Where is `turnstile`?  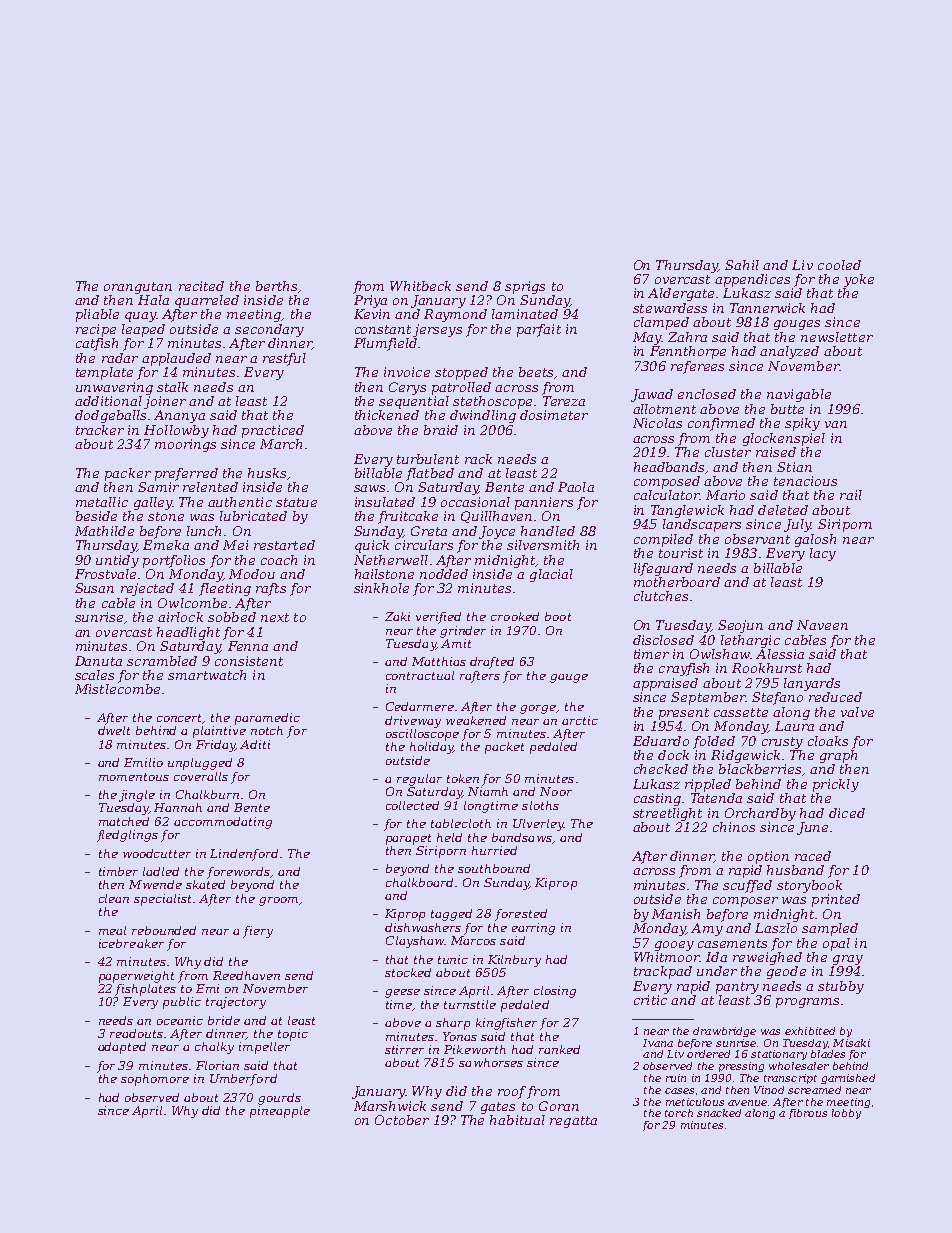
turnstile is located at coordinates (470, 1004).
